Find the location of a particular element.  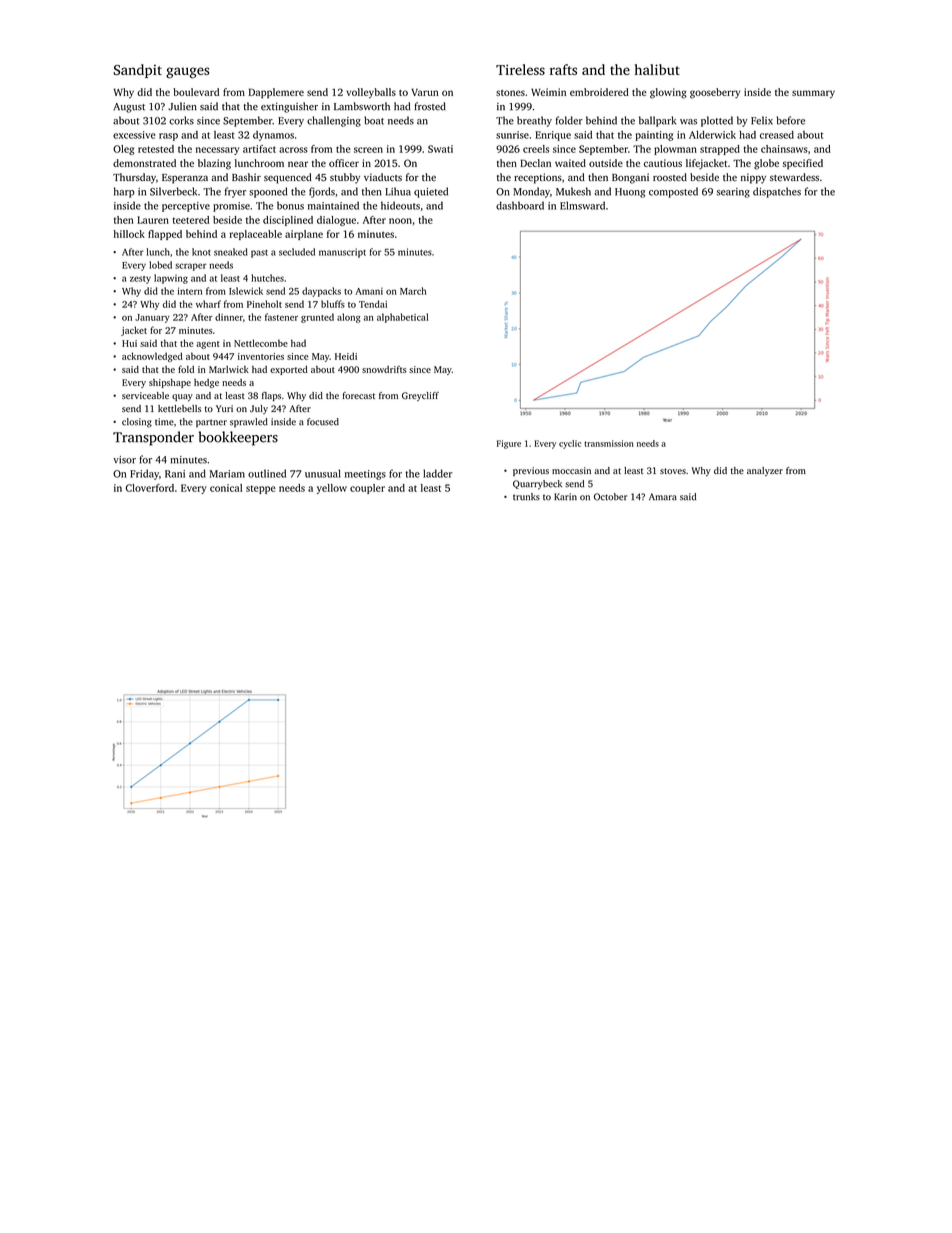

Mariam is located at coordinates (227, 474).
